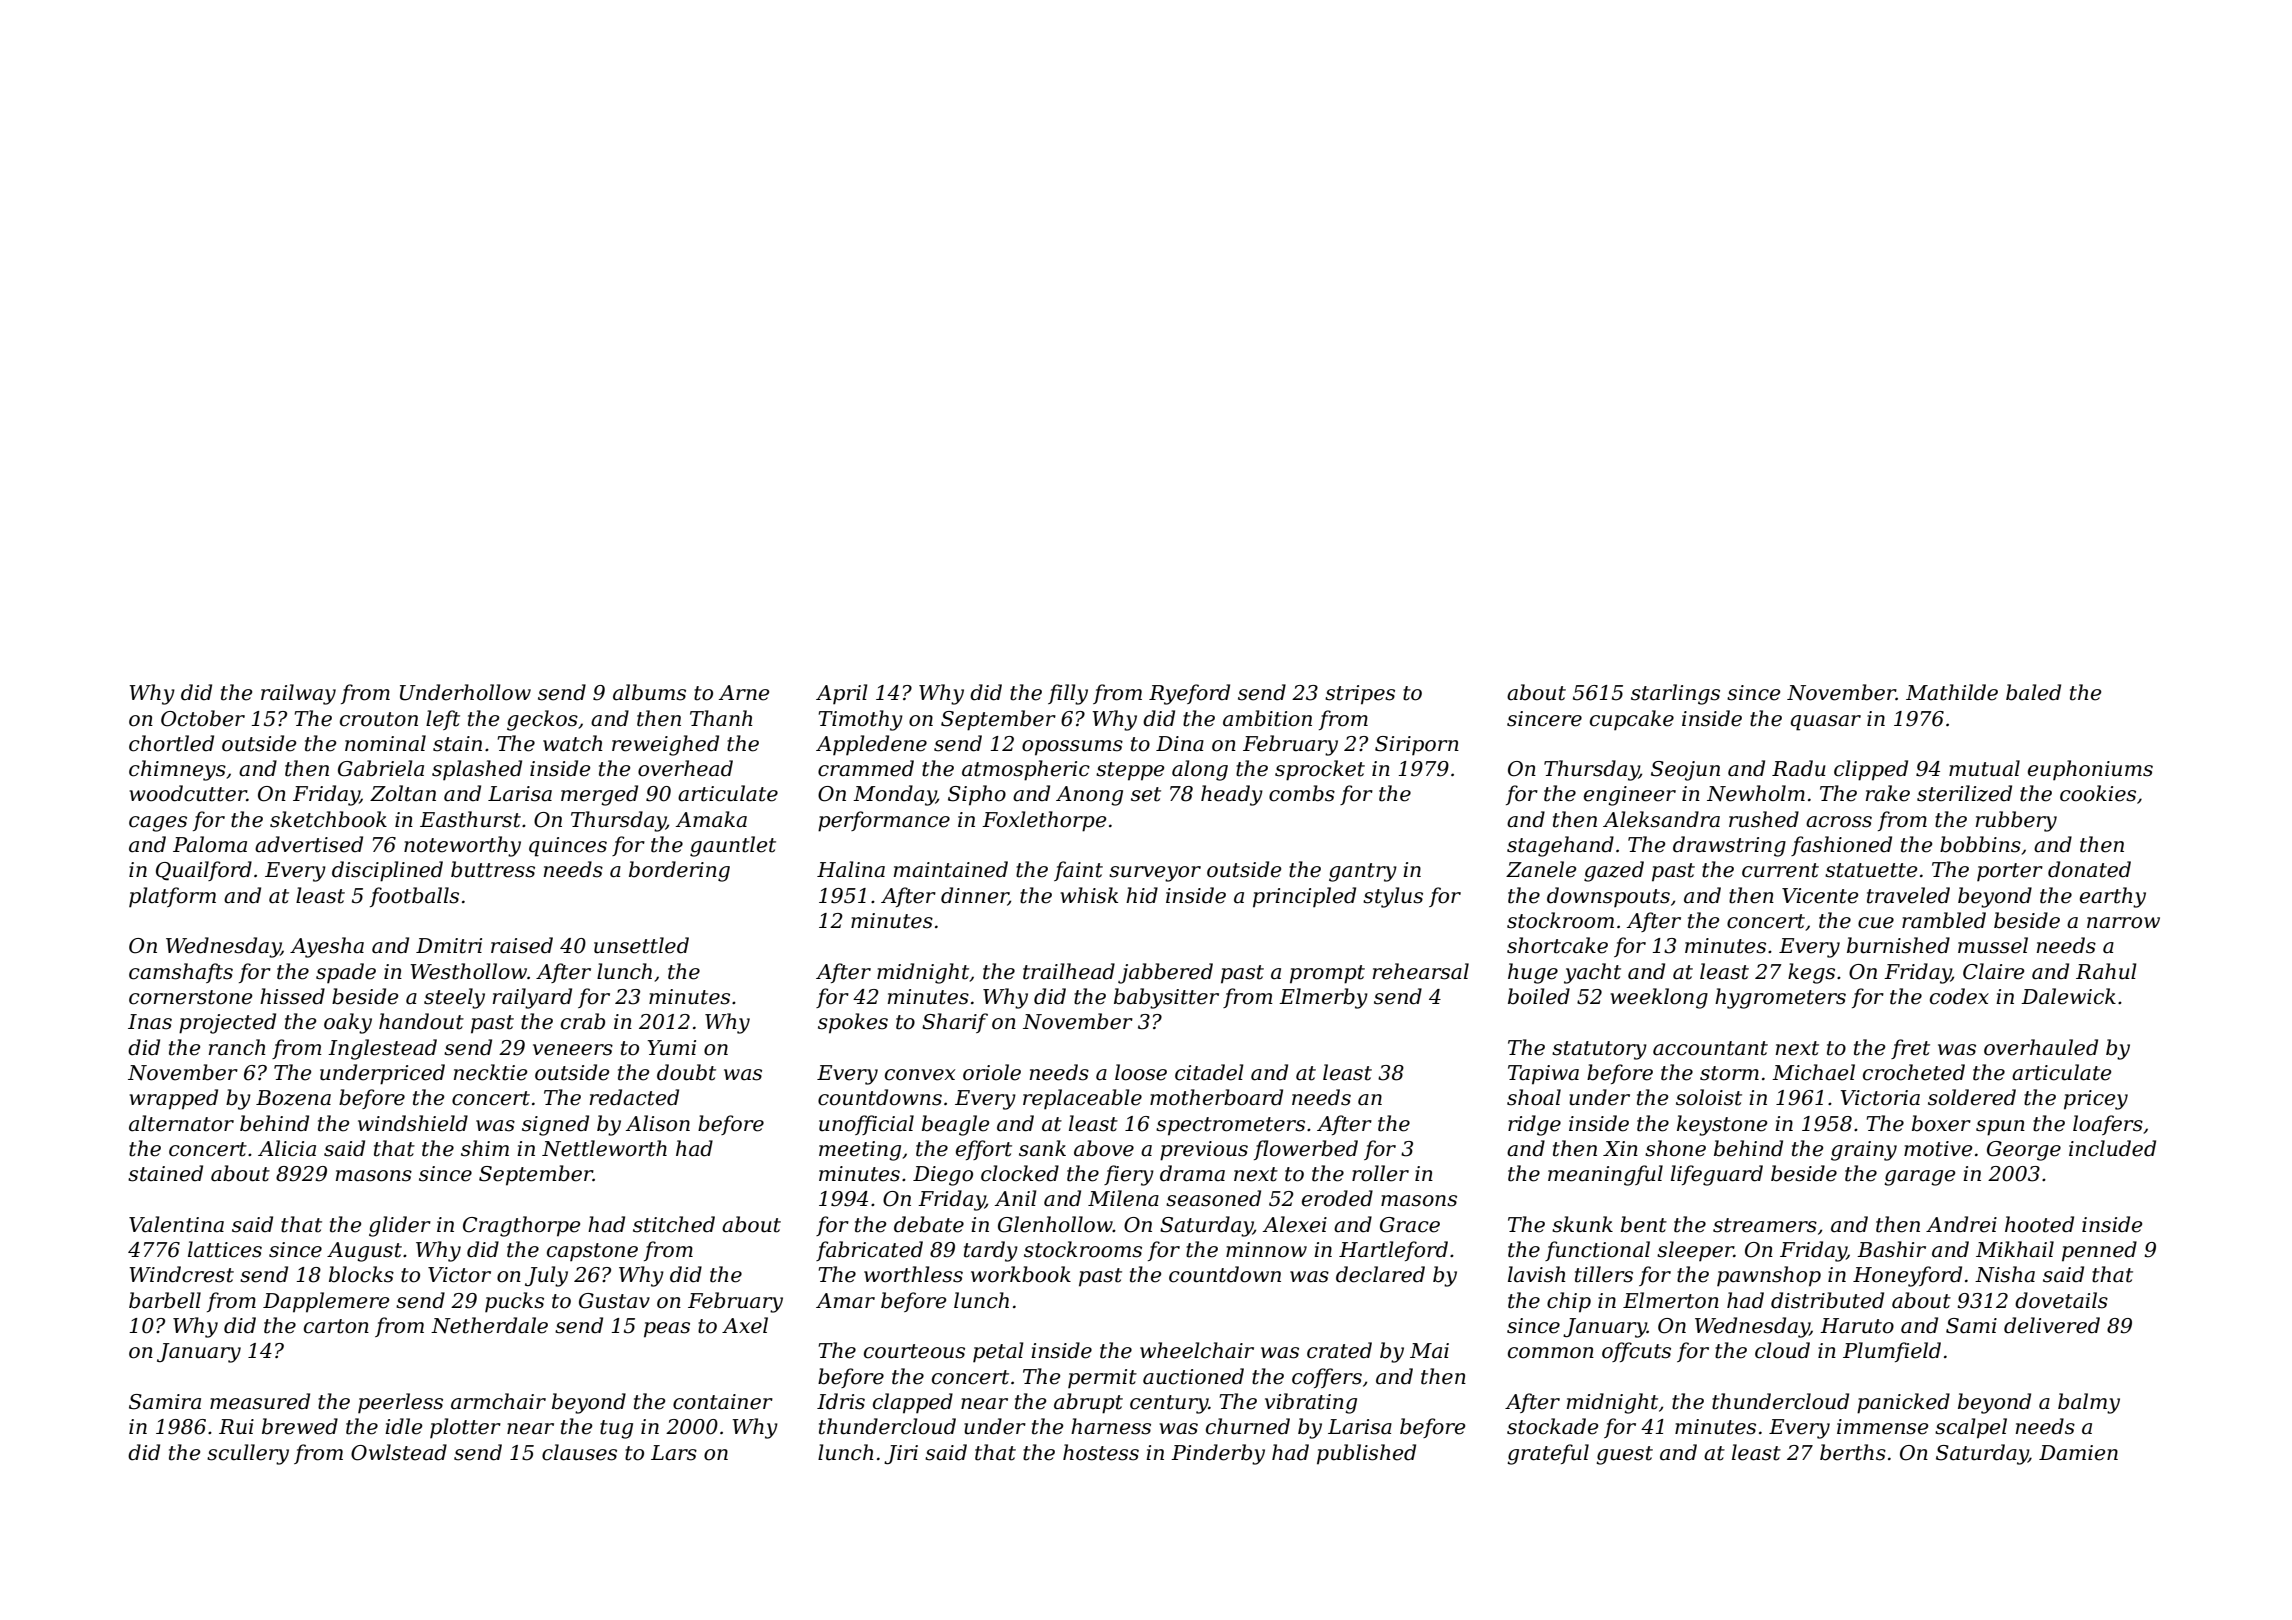 The image size is (2292, 1620). I want to click on hid, so click(1142, 895).
